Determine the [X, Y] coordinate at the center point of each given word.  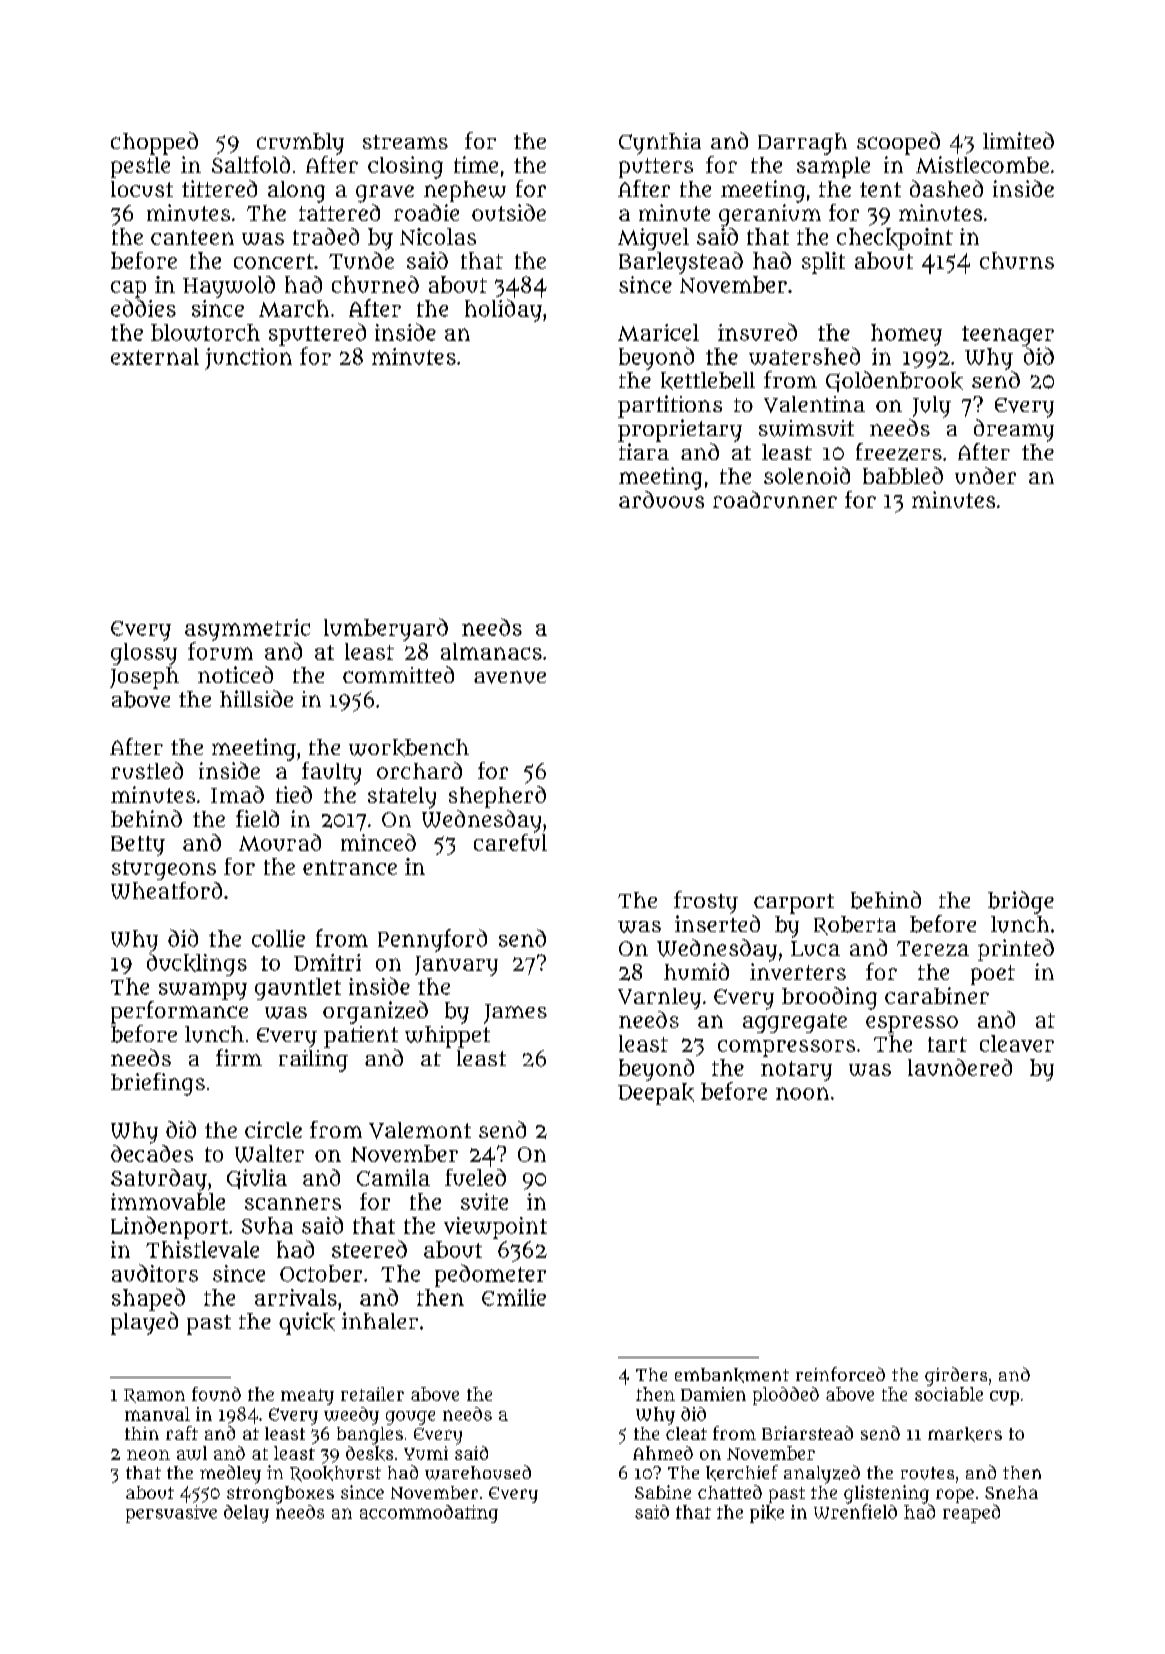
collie [278, 938]
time [476, 164]
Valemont [420, 1130]
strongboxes [280, 1495]
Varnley [659, 998]
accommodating [429, 1514]
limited [1018, 140]
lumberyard [386, 629]
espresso [912, 1024]
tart [947, 1044]
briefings [158, 1084]
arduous [661, 499]
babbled [903, 475]
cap [128, 289]
